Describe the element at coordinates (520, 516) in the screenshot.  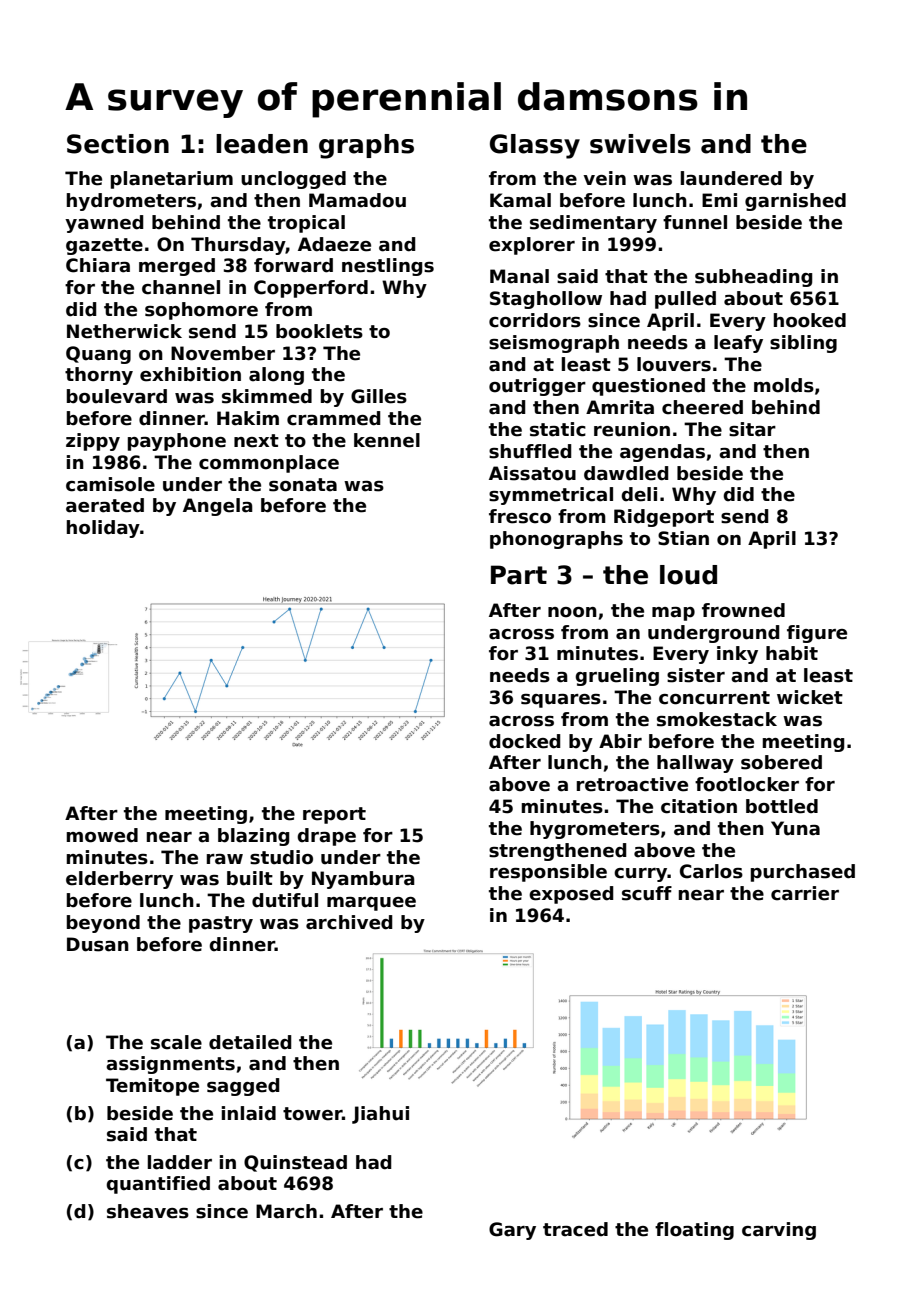
I see `fresco` at that location.
